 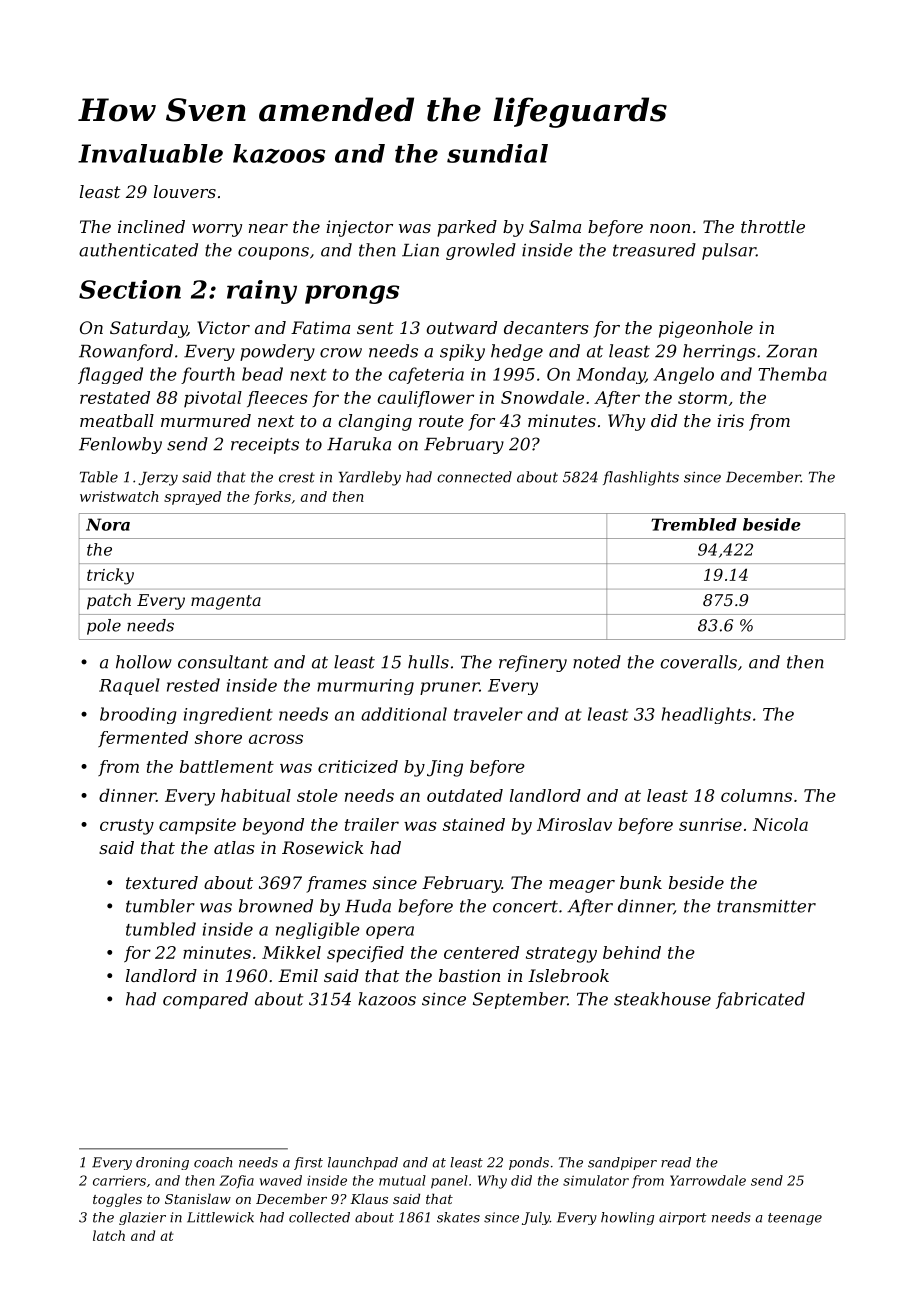 What do you see at coordinates (694, 524) in the page?
I see `Trembled` at bounding box center [694, 524].
